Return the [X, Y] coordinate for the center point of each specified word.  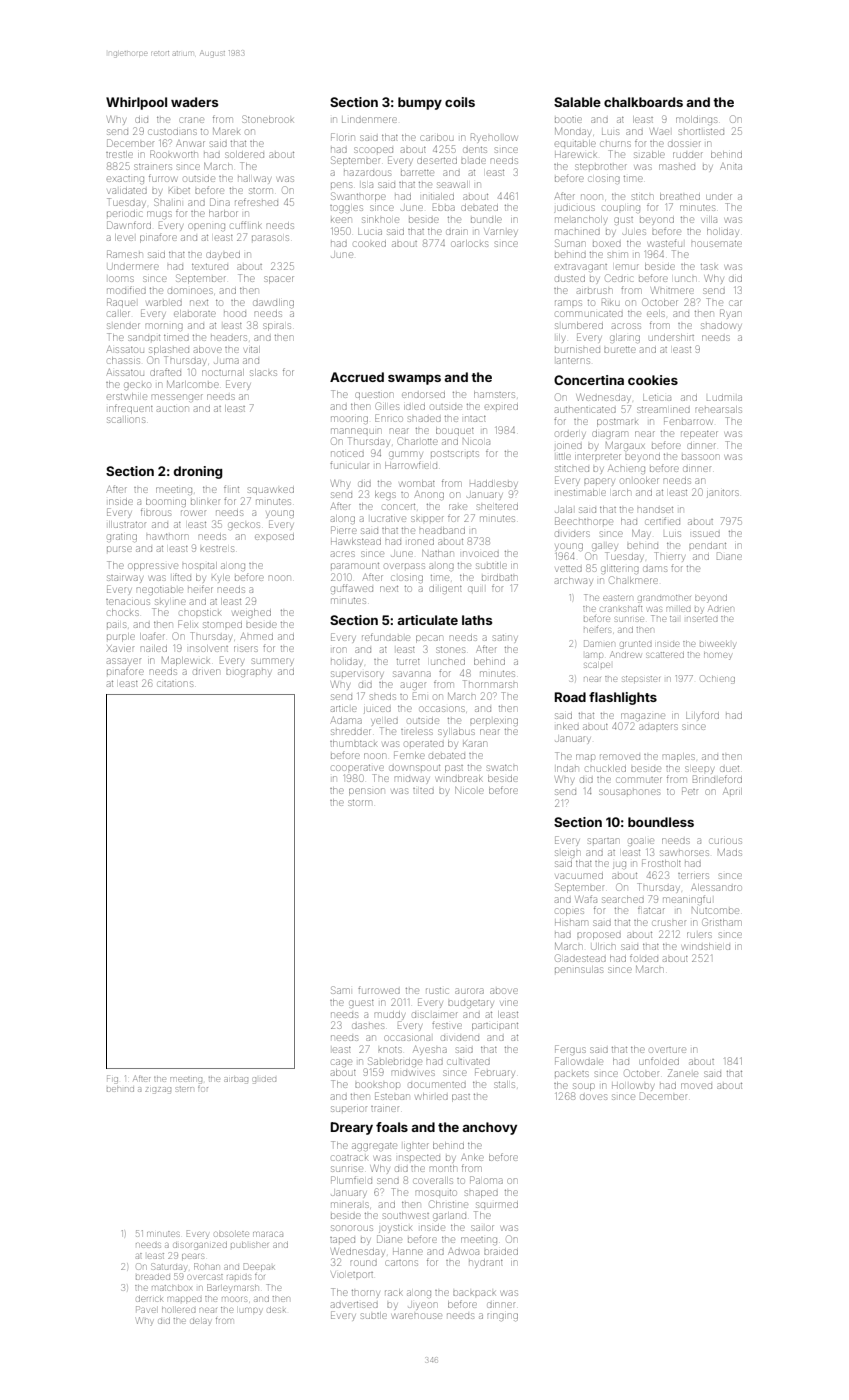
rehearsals [718, 409]
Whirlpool [136, 103]
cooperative [358, 768]
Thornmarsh [490, 684]
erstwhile [127, 396]
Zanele [683, 1073]
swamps [414, 380]
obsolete [231, 1234]
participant [495, 1027]
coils [460, 102]
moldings [696, 120]
